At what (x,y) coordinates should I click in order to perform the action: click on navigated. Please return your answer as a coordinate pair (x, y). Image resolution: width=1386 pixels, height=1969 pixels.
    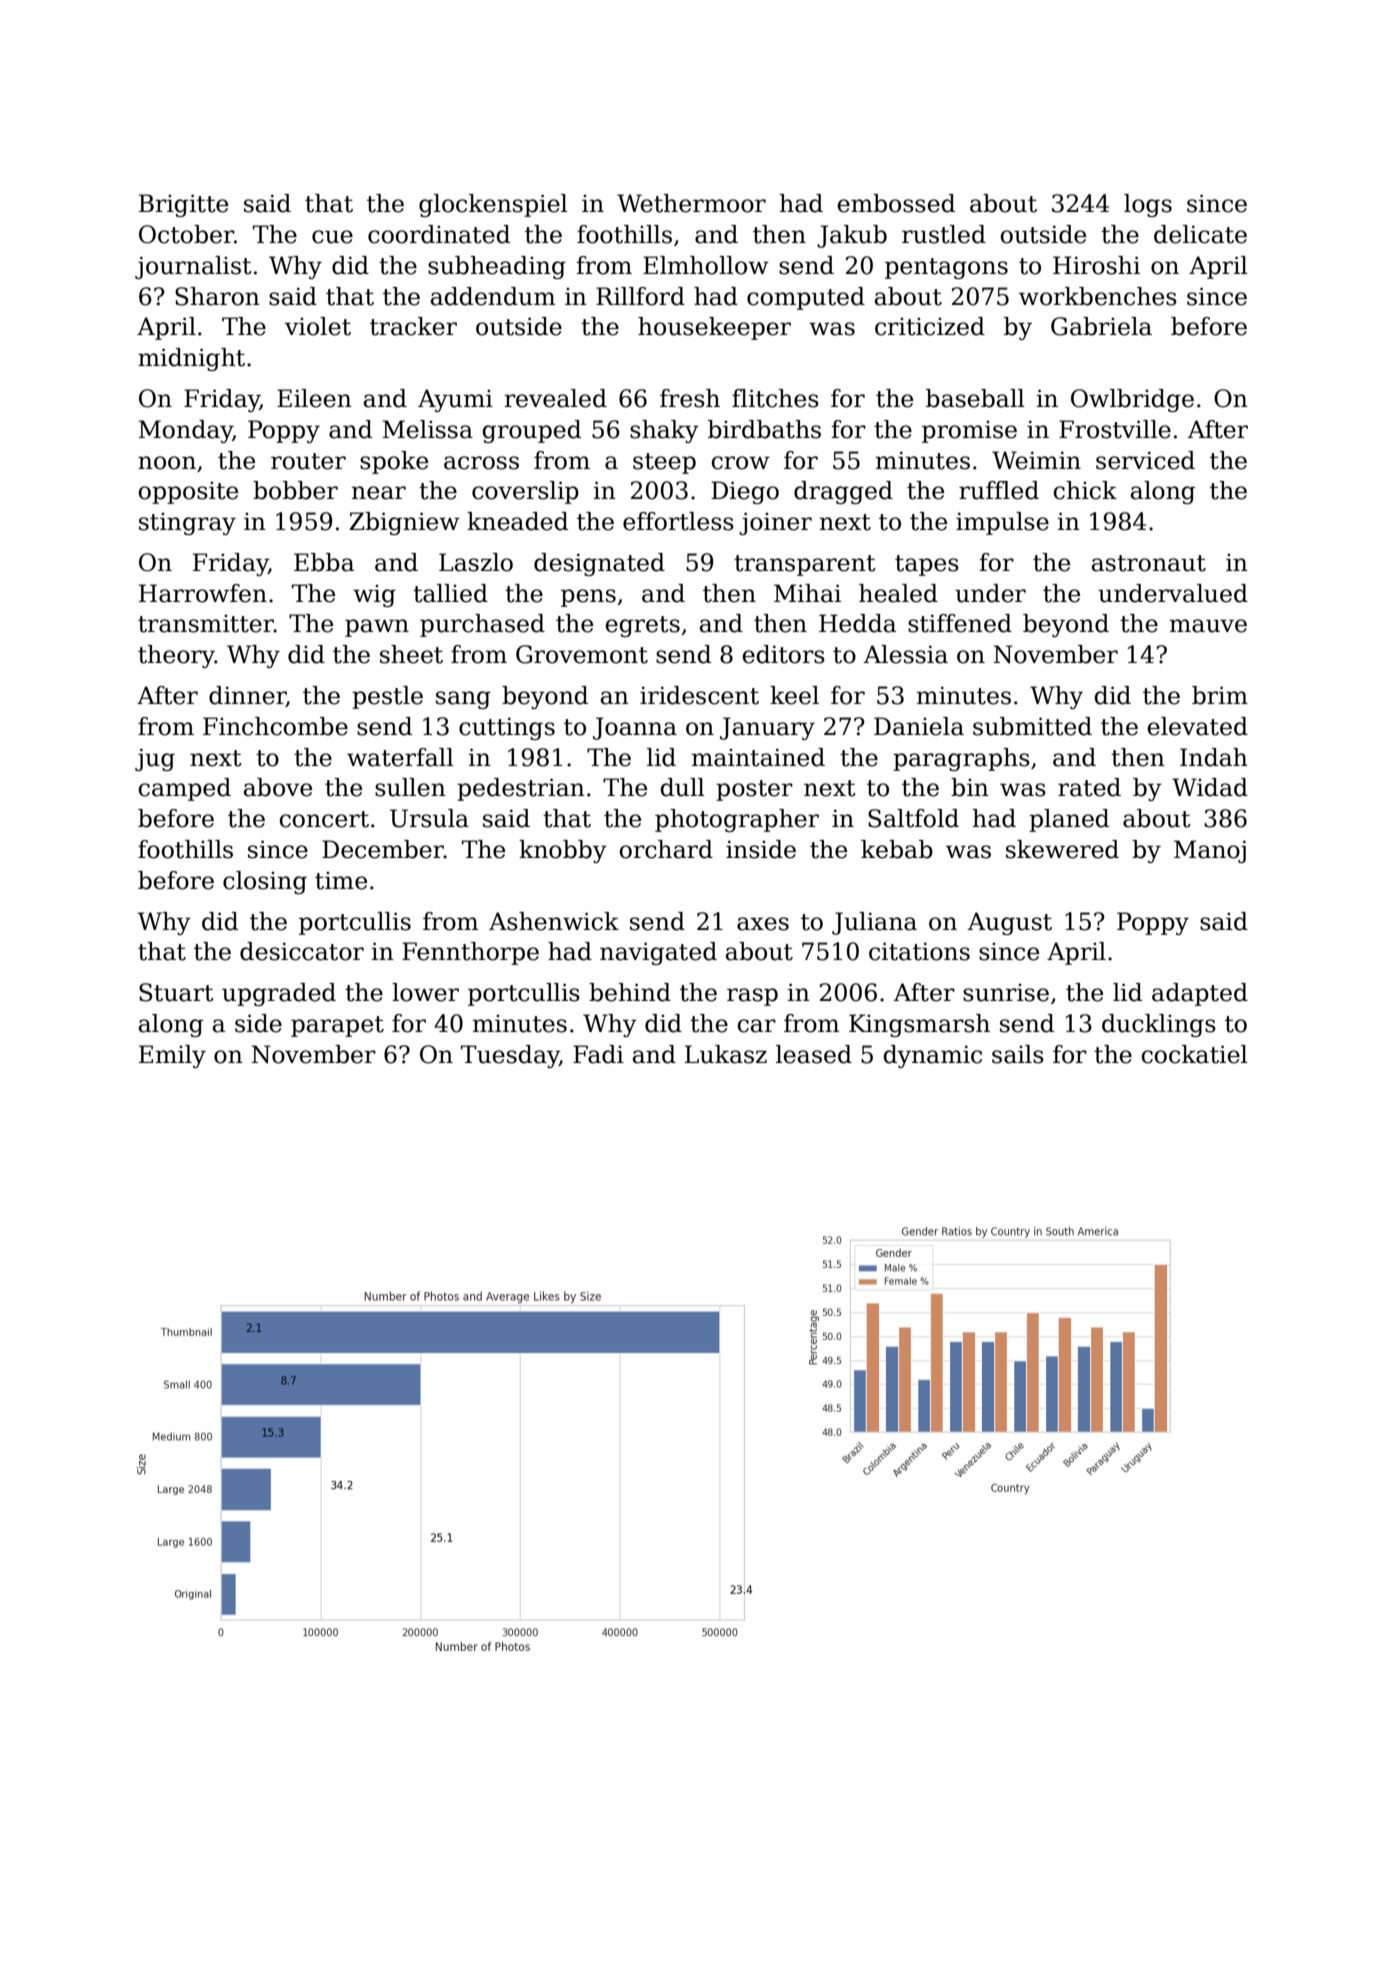
    Looking at the image, I should click on (658, 953).
